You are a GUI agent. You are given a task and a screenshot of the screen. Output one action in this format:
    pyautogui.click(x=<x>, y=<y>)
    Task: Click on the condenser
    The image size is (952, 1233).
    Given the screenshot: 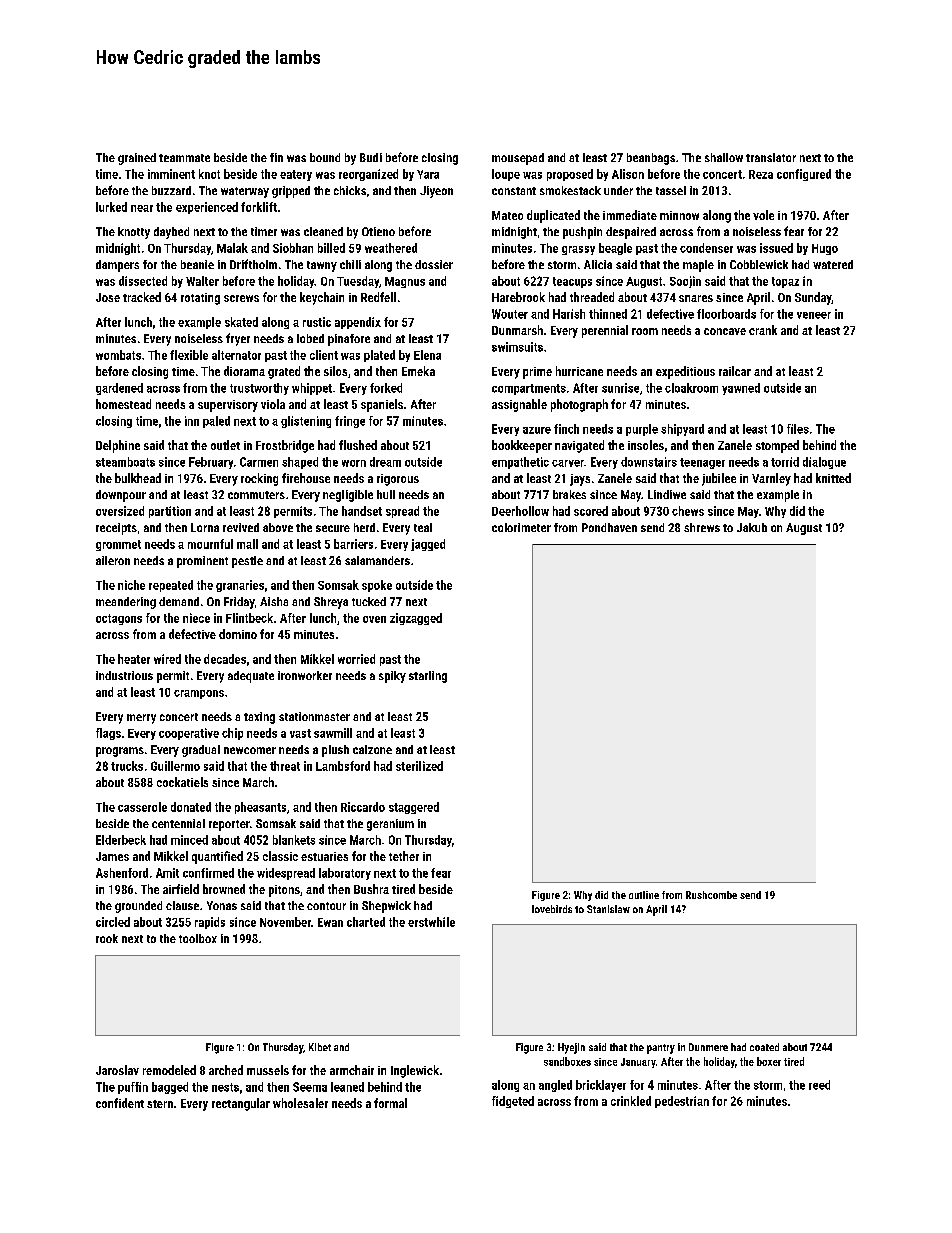 What is the action you would take?
    pyautogui.click(x=706, y=248)
